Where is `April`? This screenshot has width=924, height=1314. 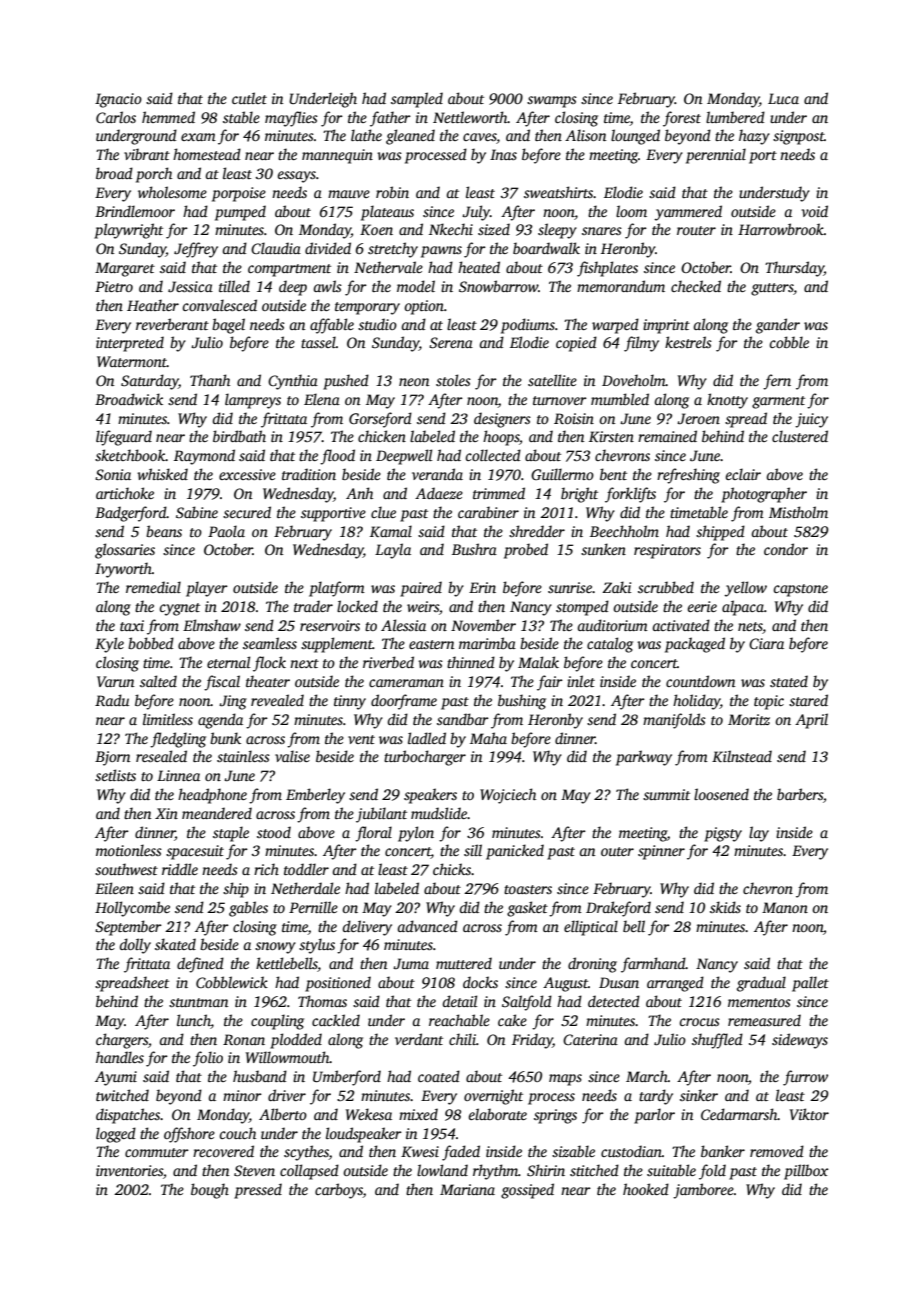
April is located at coordinates (811, 721).
